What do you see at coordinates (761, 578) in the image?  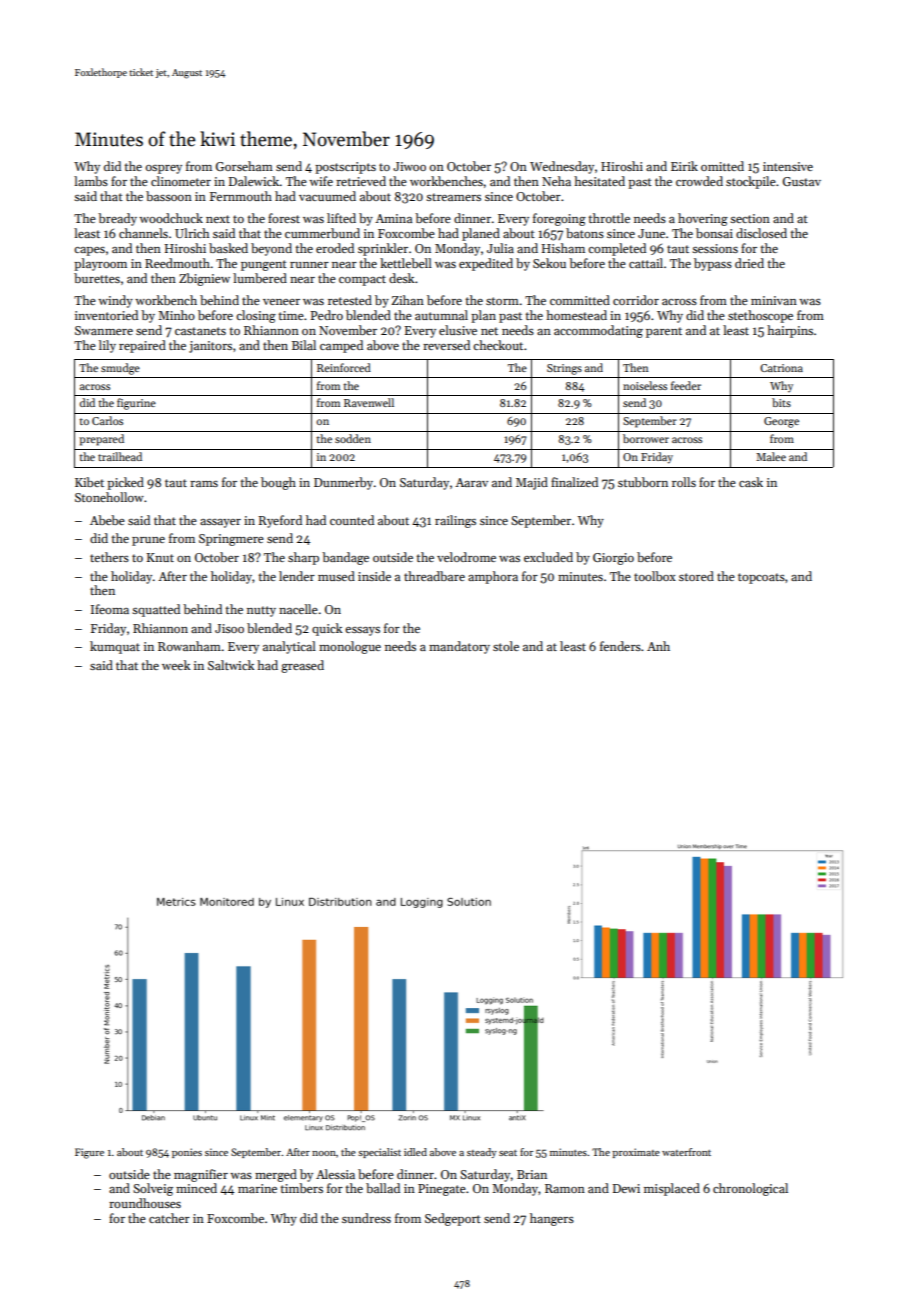 I see `topcoats` at bounding box center [761, 578].
